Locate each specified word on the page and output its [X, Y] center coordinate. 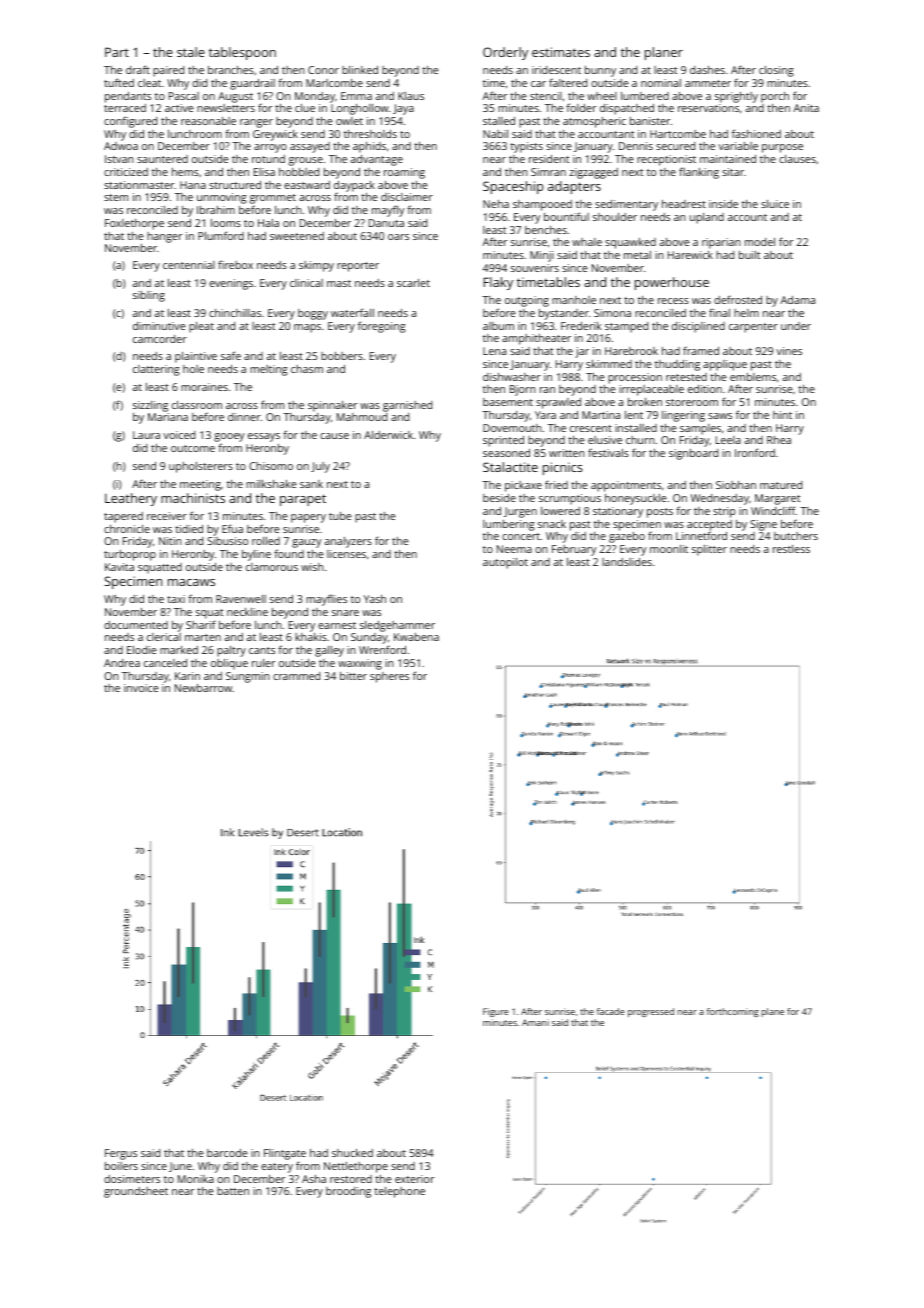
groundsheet [136, 1192]
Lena [494, 351]
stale [191, 52]
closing [776, 71]
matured [781, 485]
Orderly [505, 53]
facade [611, 1011]
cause [334, 436]
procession [635, 378]
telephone [399, 1192]
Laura [146, 435]
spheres [389, 677]
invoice [141, 688]
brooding [348, 1192]
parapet [303, 500]
